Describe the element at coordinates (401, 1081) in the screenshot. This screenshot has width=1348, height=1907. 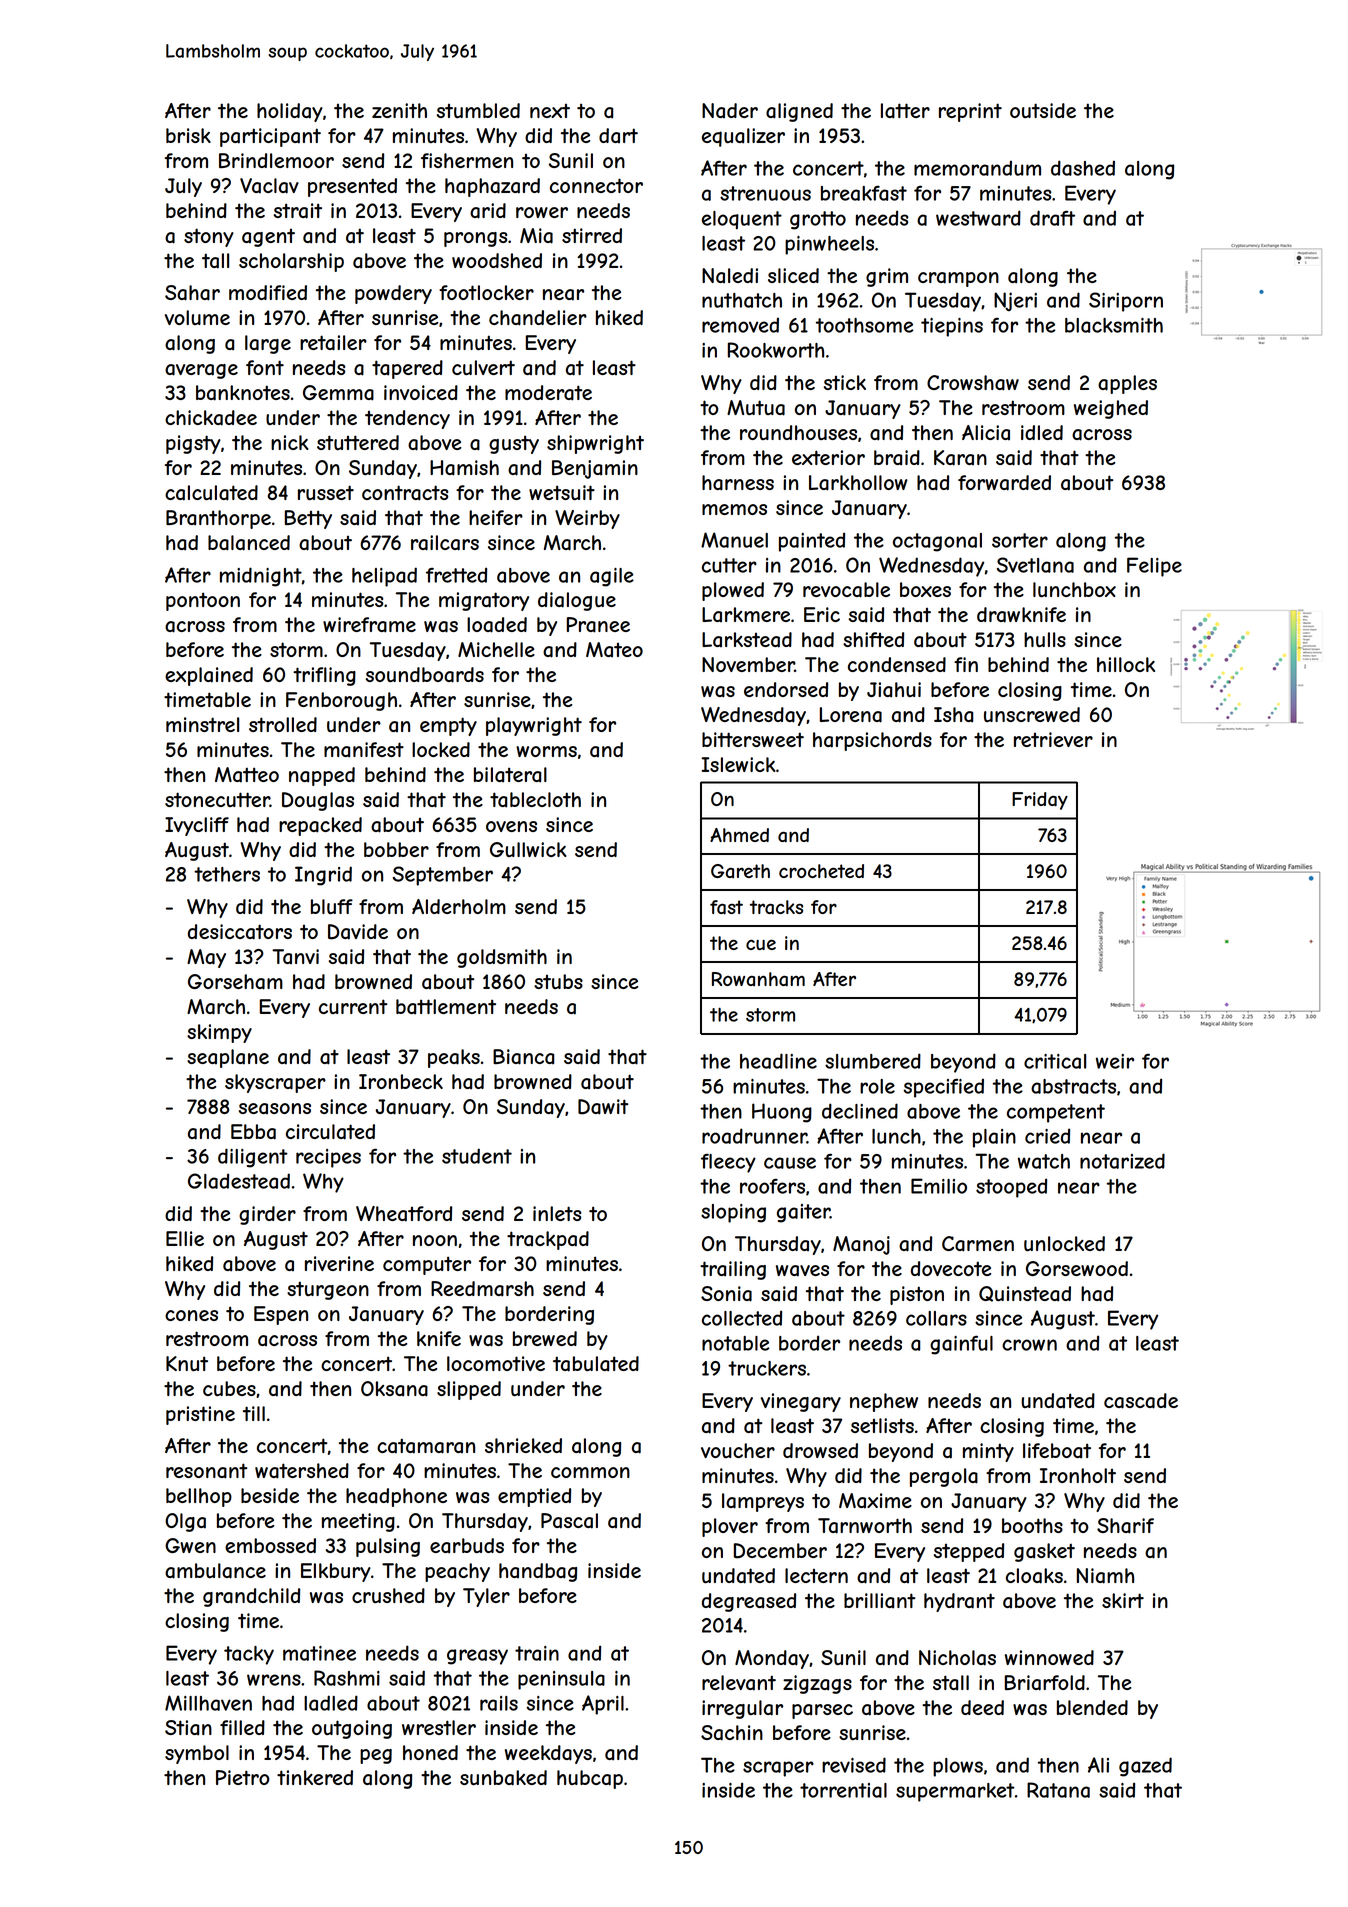
I see `Ironbeck` at that location.
